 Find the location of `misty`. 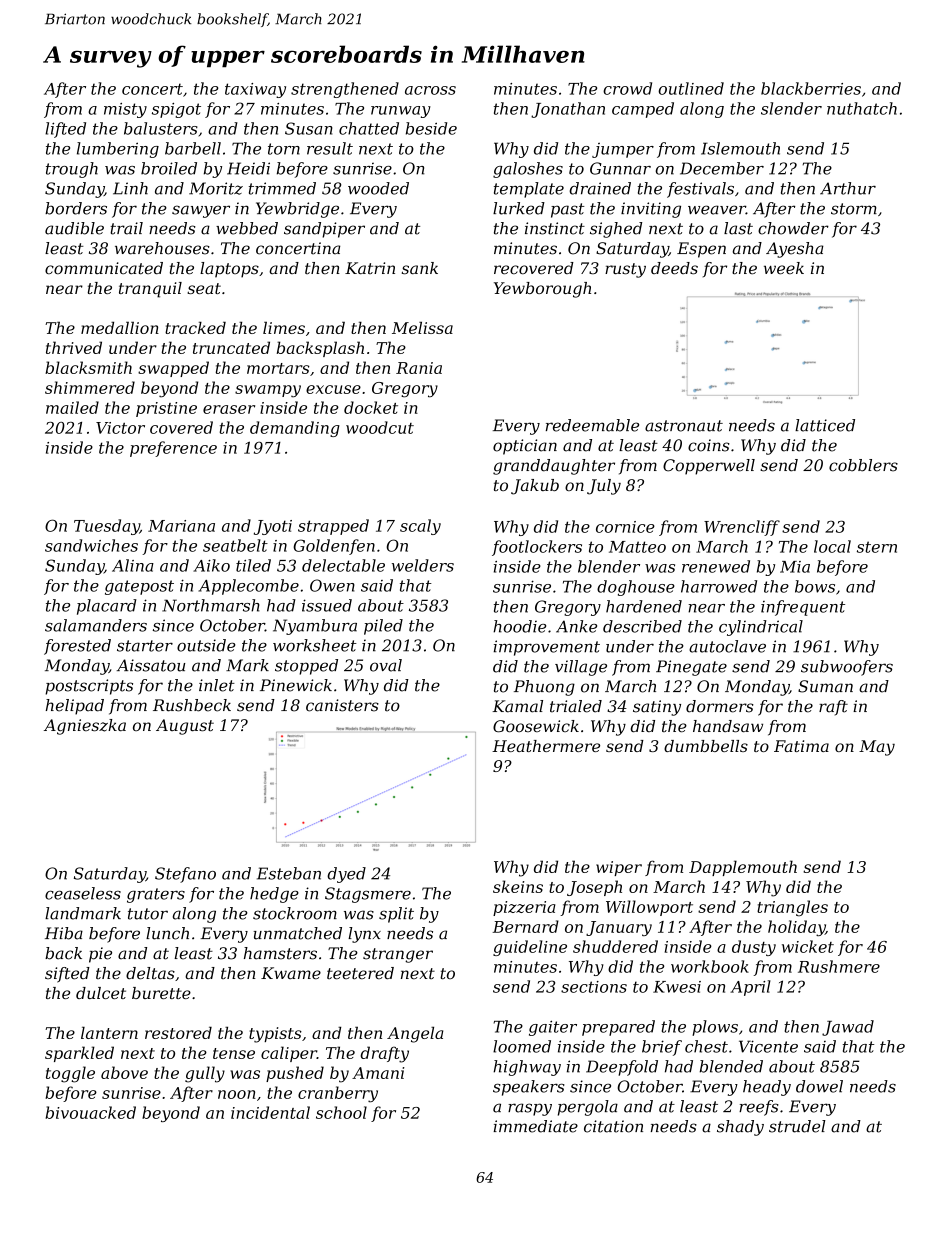

misty is located at coordinates (125, 110).
